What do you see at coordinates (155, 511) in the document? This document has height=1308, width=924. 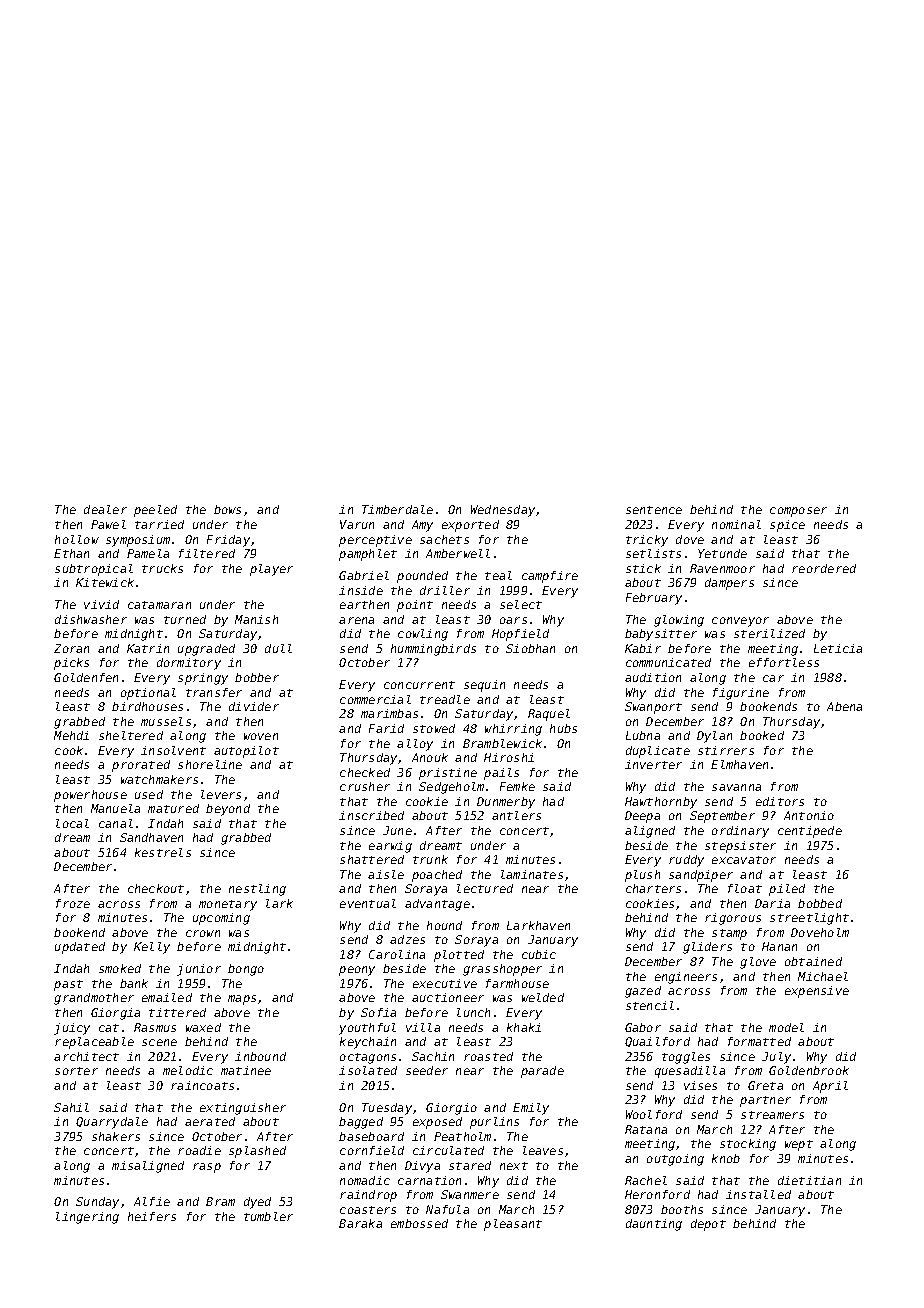 I see `peeled` at bounding box center [155, 511].
